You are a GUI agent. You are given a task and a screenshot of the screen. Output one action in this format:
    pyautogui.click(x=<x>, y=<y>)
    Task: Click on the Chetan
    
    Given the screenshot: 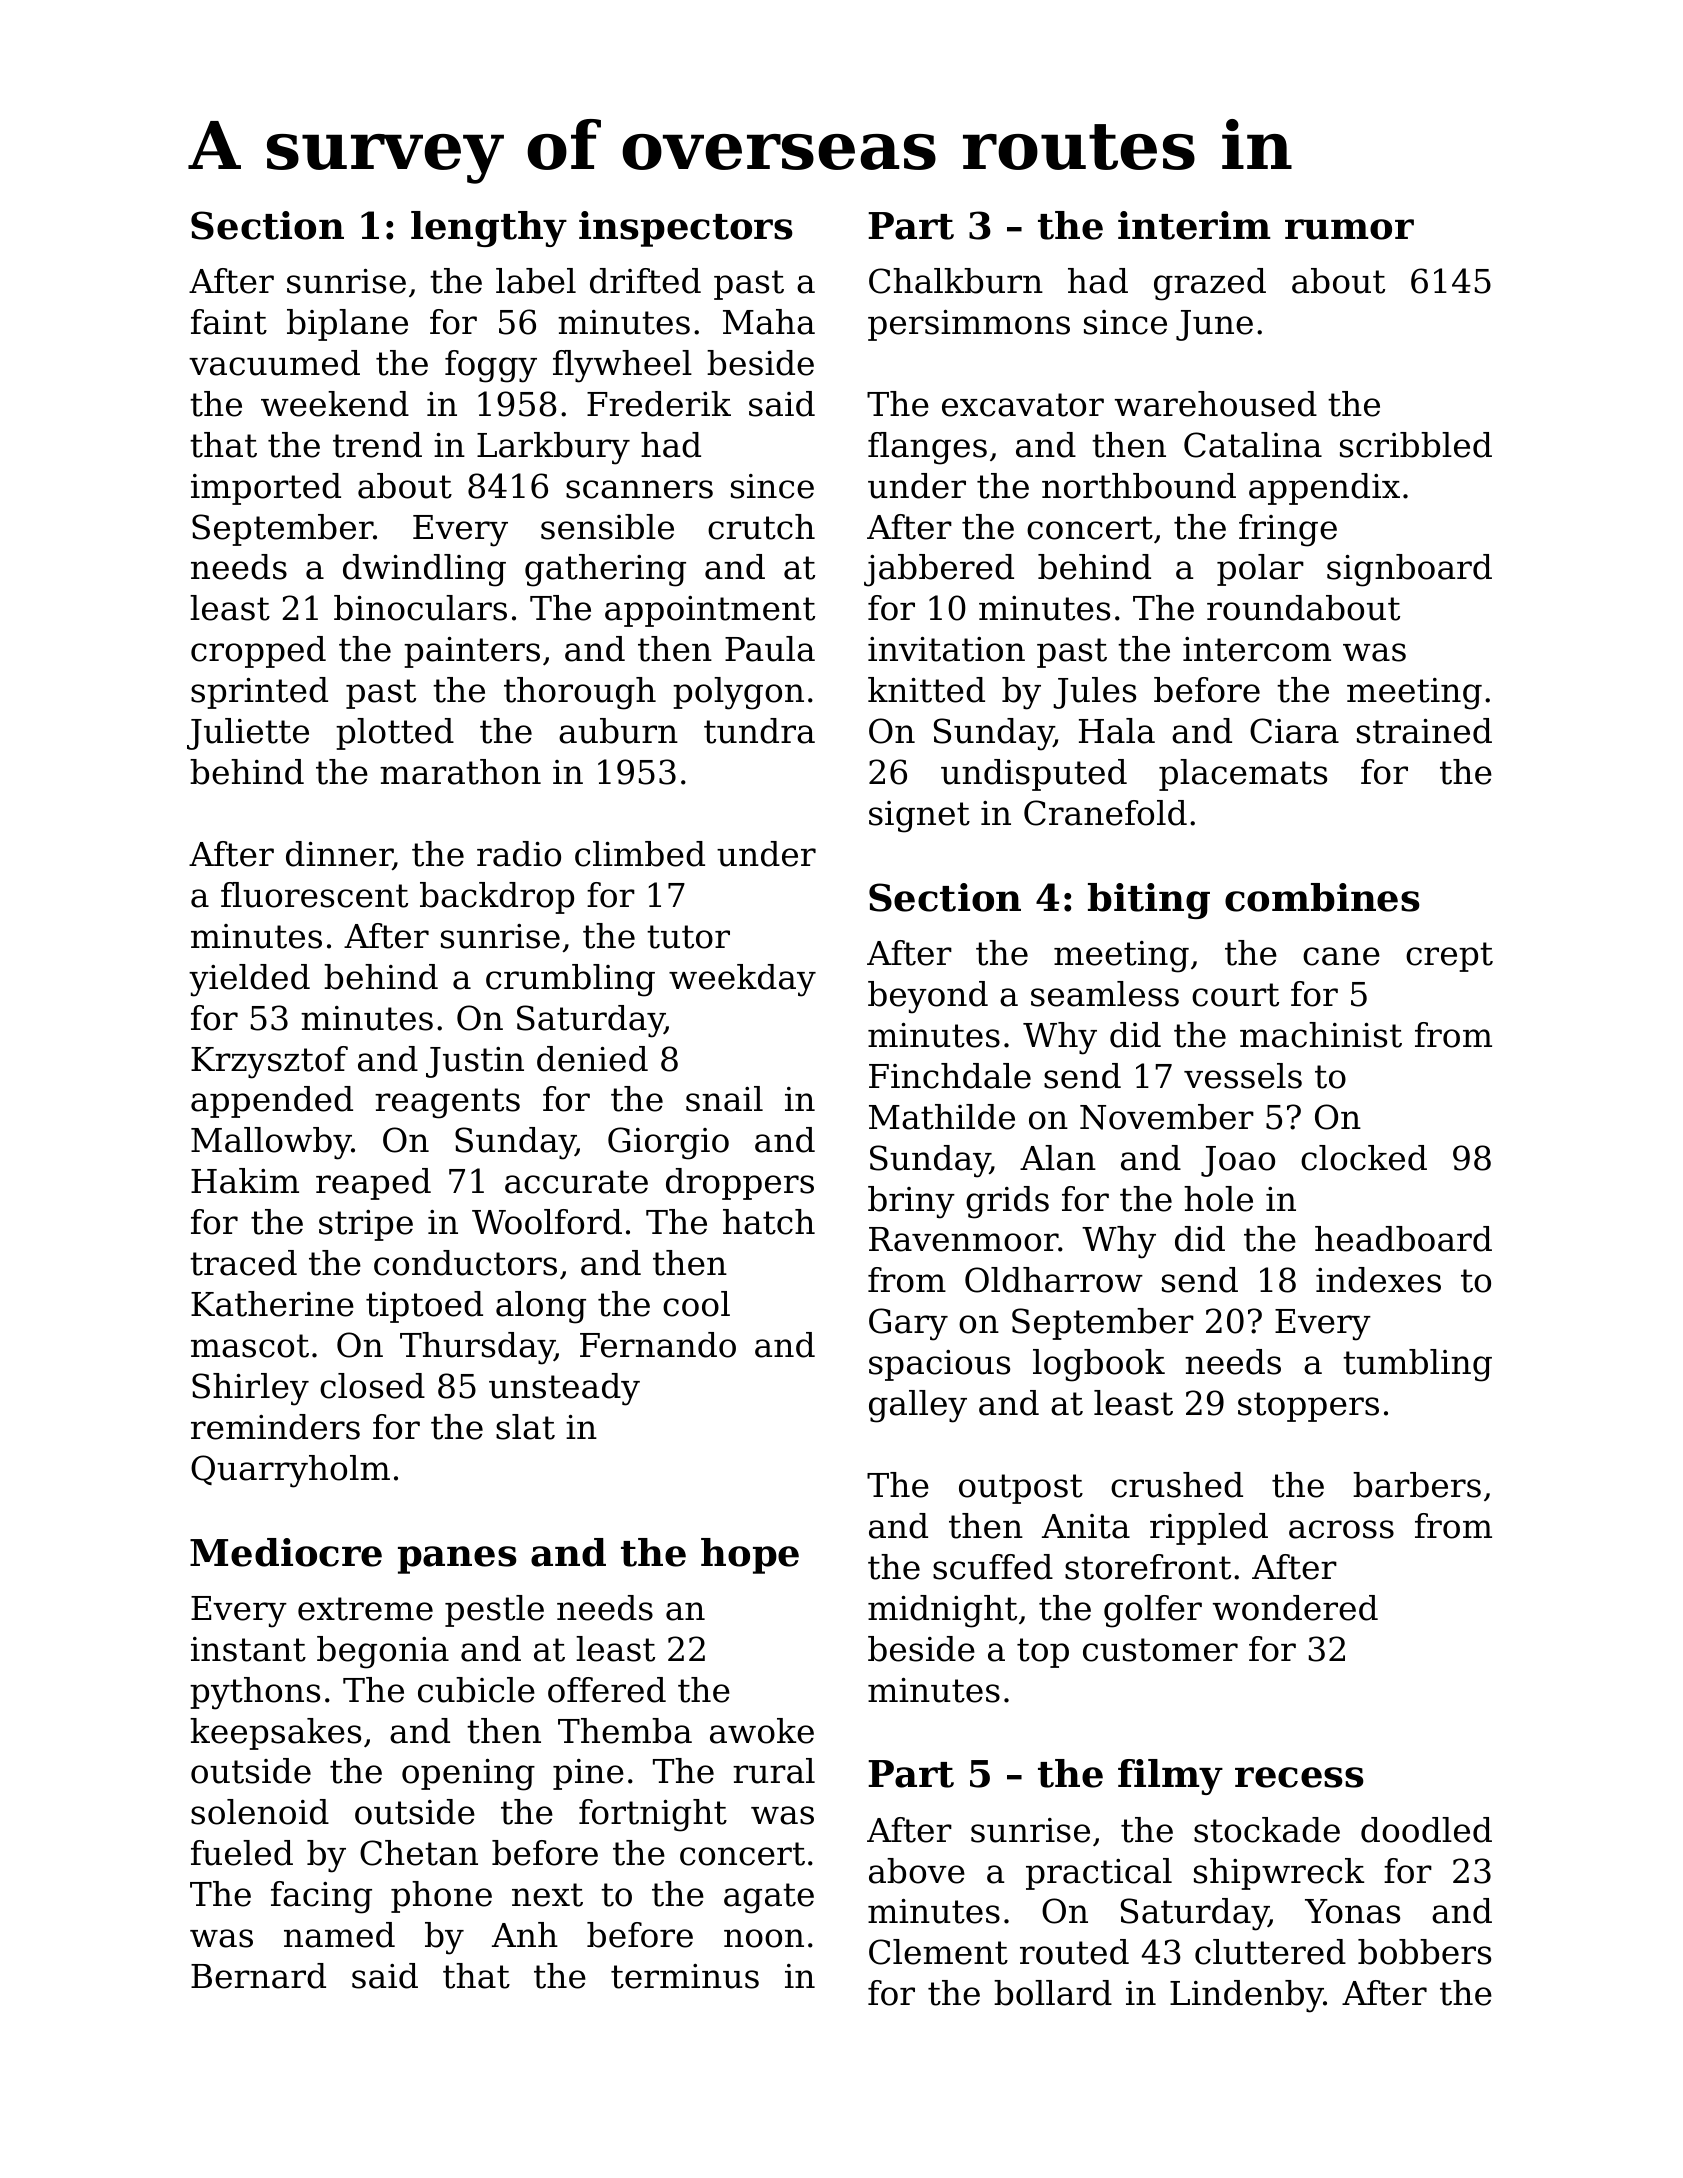 What is the action you would take?
    pyautogui.click(x=419, y=1853)
